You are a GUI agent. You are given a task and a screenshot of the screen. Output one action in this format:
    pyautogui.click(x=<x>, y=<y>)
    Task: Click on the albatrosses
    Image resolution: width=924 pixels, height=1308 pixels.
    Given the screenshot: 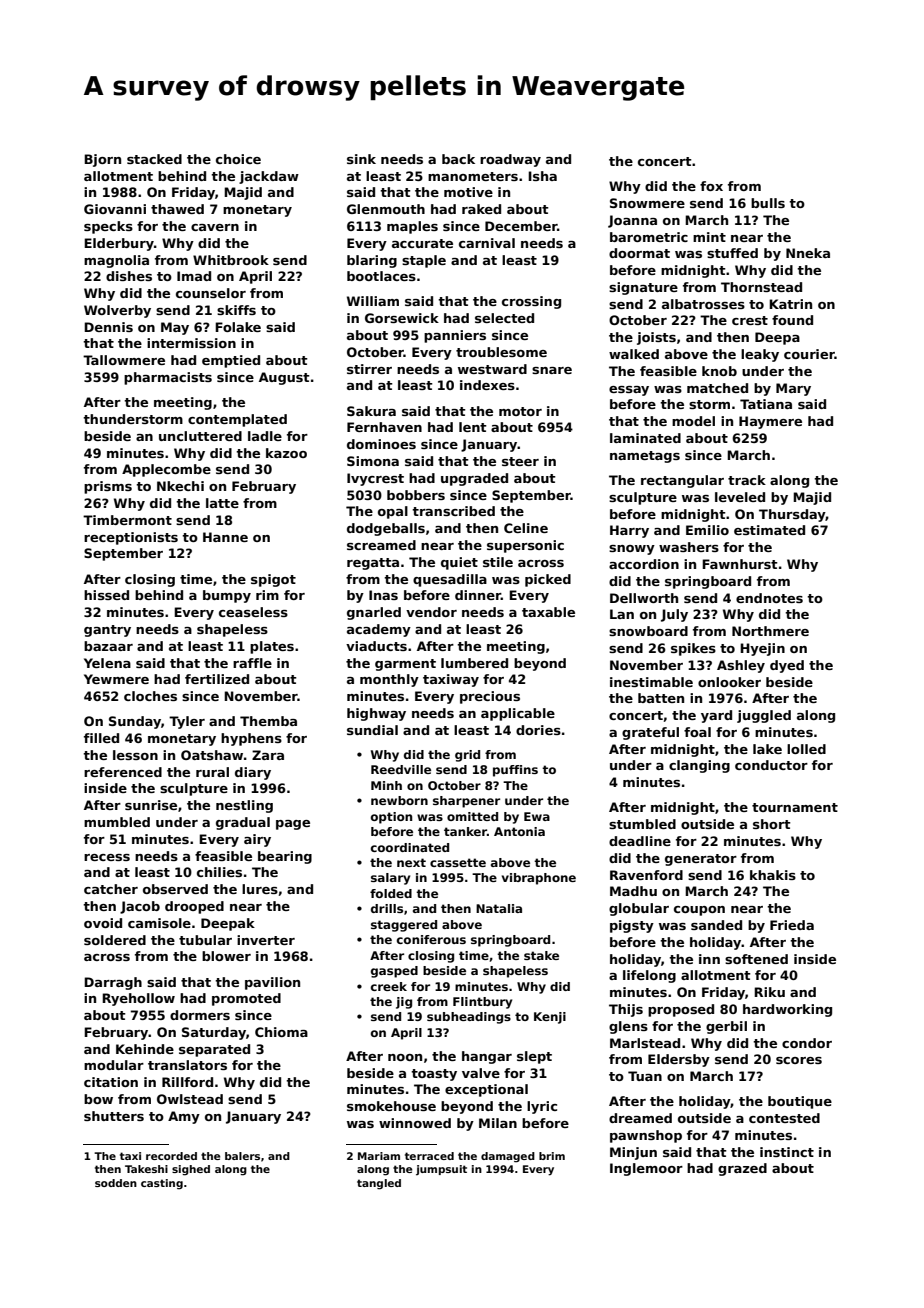 What is the action you would take?
    pyautogui.click(x=703, y=304)
